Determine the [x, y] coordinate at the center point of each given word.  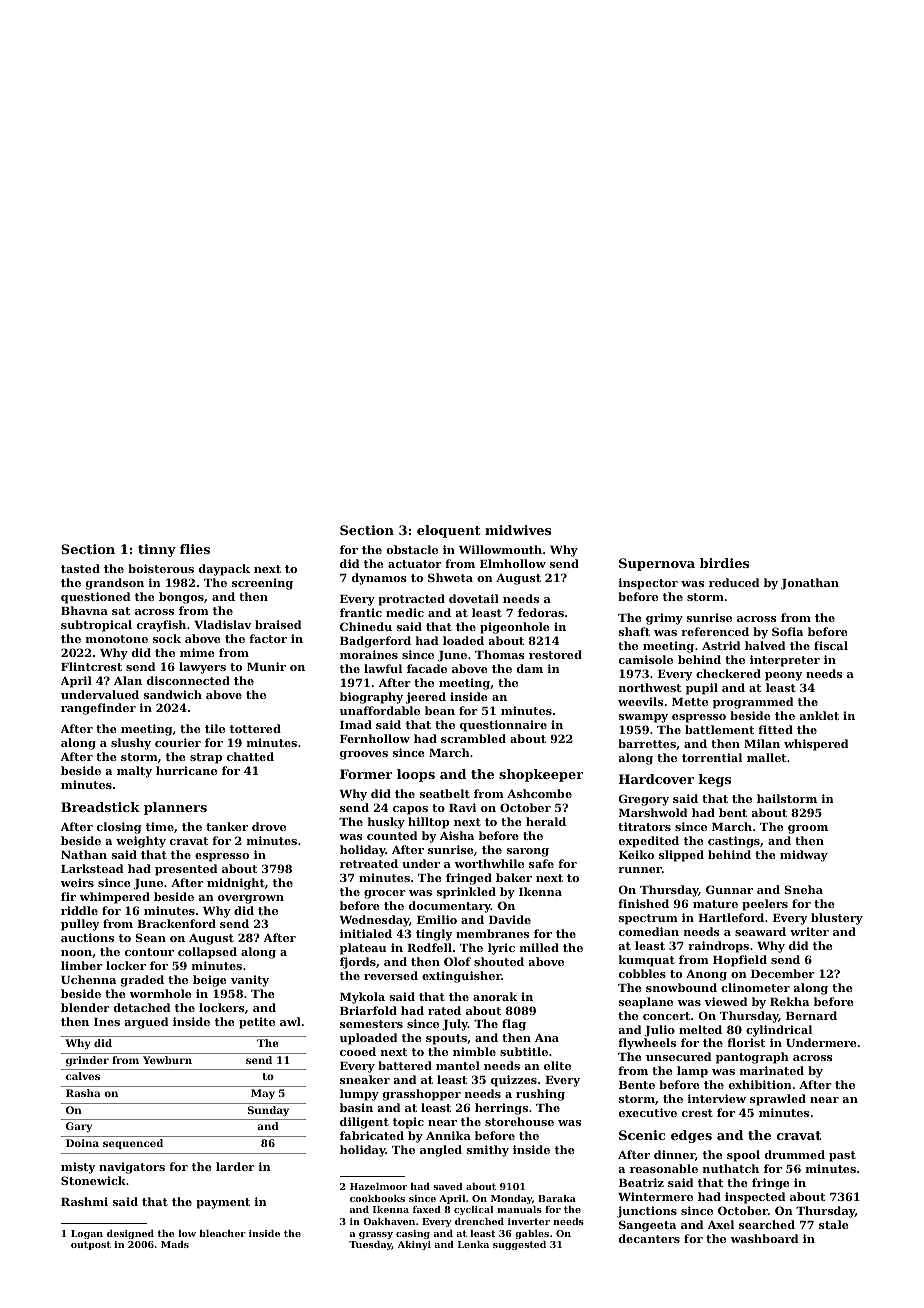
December [783, 973]
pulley [80, 925]
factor [268, 638]
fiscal [831, 645]
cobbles [642, 973]
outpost [91, 1245]
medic [405, 612]
